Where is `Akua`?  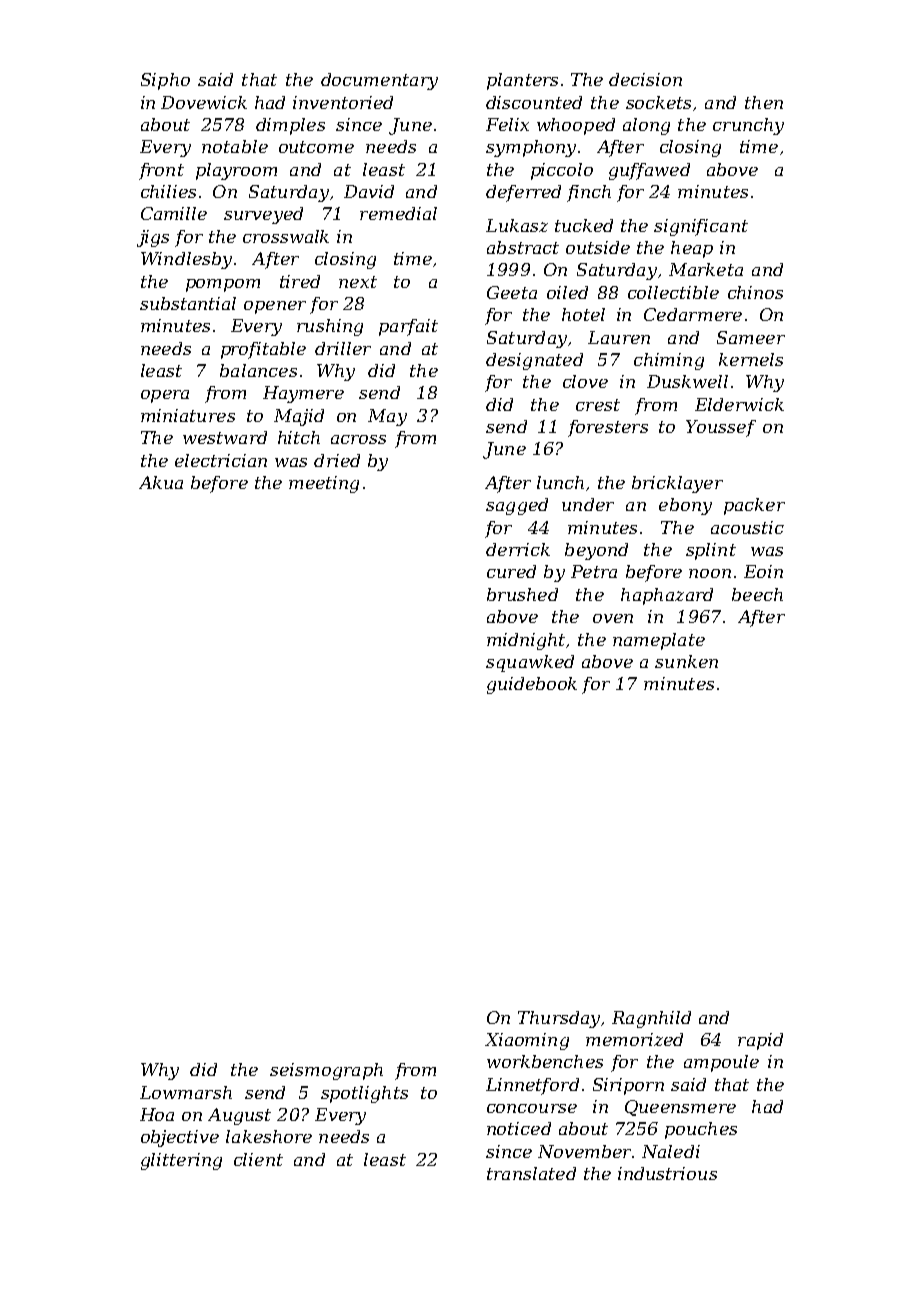 Akua is located at coordinates (161, 482).
